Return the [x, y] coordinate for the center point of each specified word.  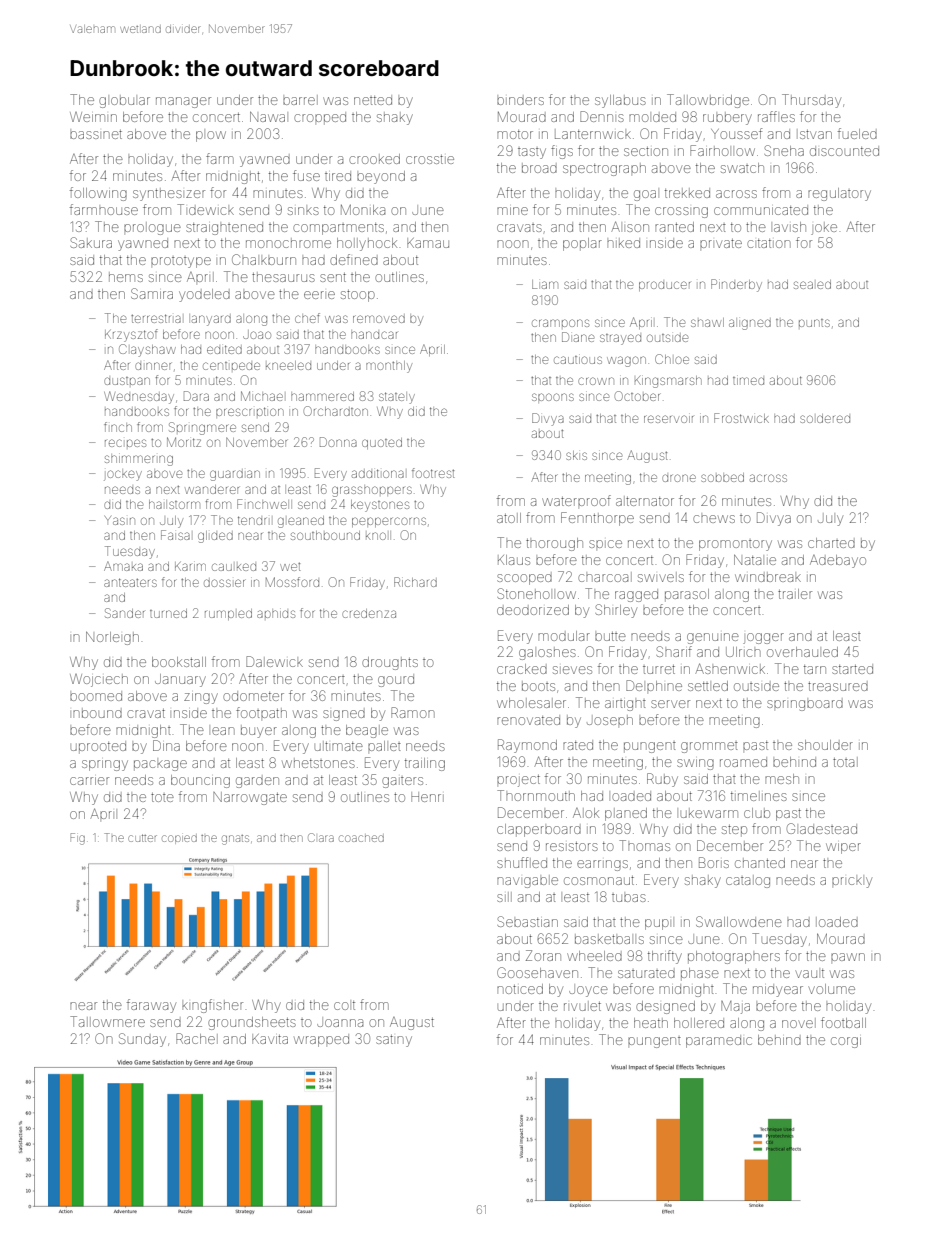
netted [373, 100]
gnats [235, 840]
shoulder [825, 745]
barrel [300, 100]
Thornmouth [536, 795]
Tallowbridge [708, 101]
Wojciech [99, 680]
